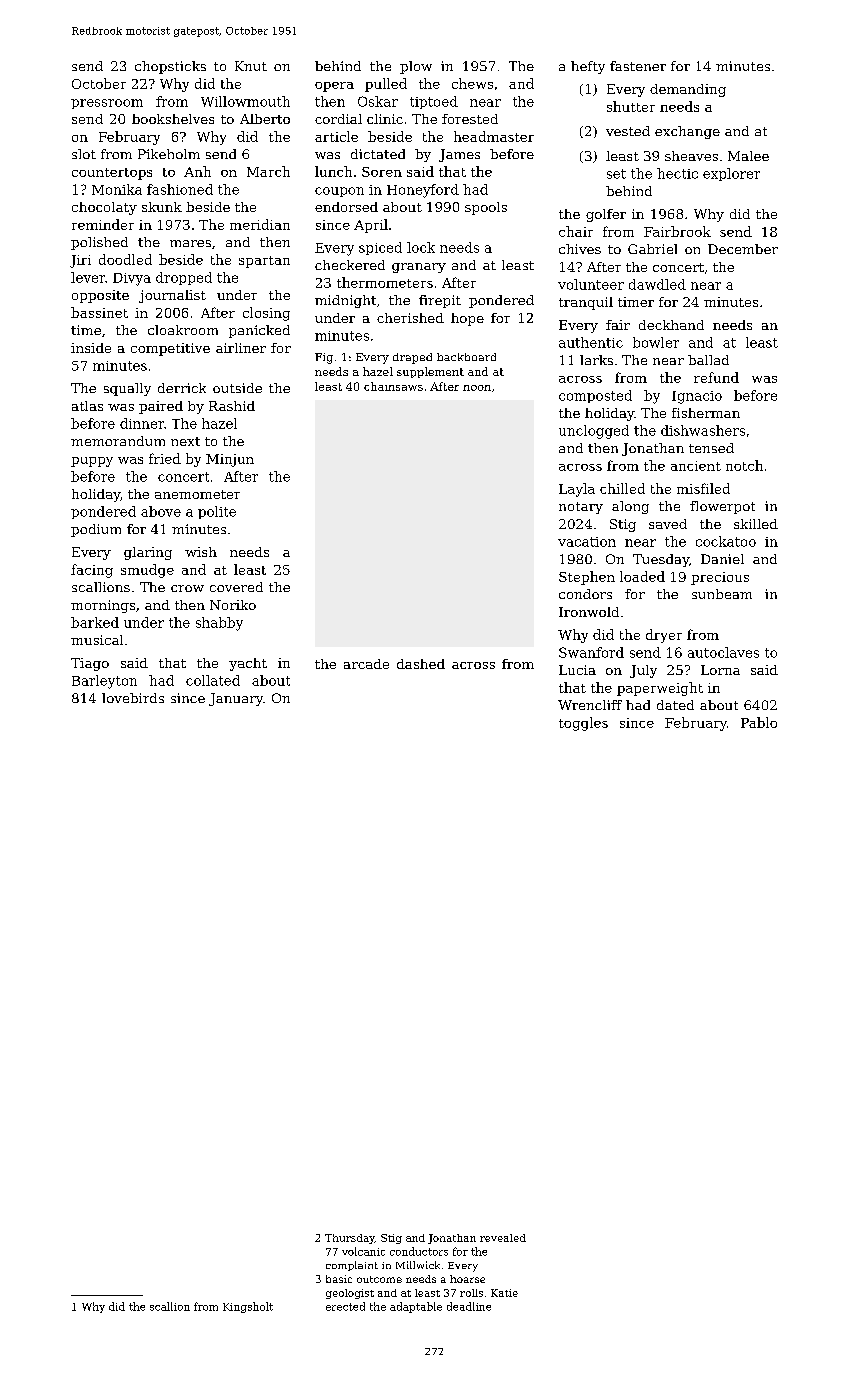 The image size is (849, 1400). What do you see at coordinates (133, 698) in the screenshot?
I see `lovebirds` at bounding box center [133, 698].
